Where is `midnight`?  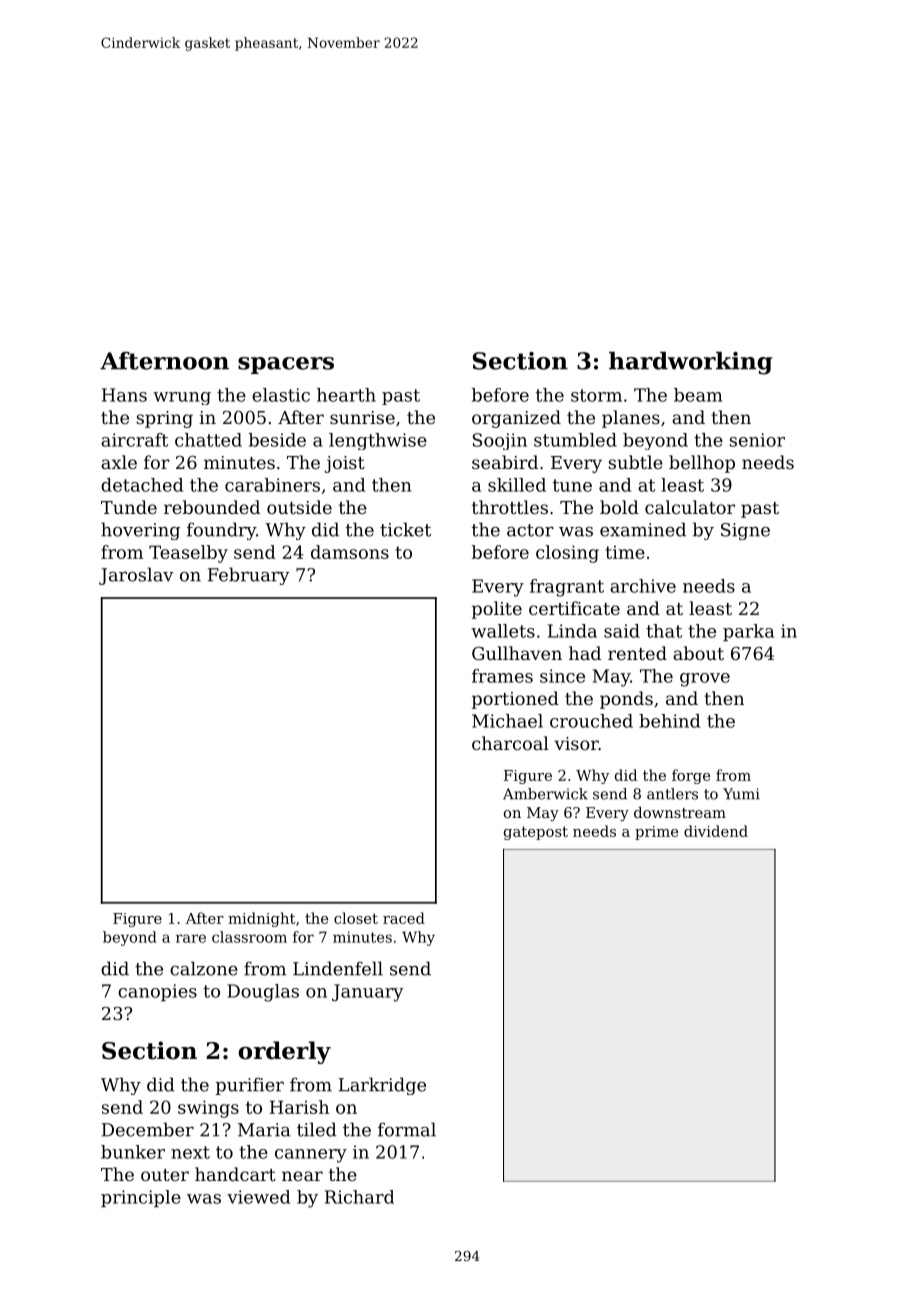 midnight is located at coordinates (261, 919).
